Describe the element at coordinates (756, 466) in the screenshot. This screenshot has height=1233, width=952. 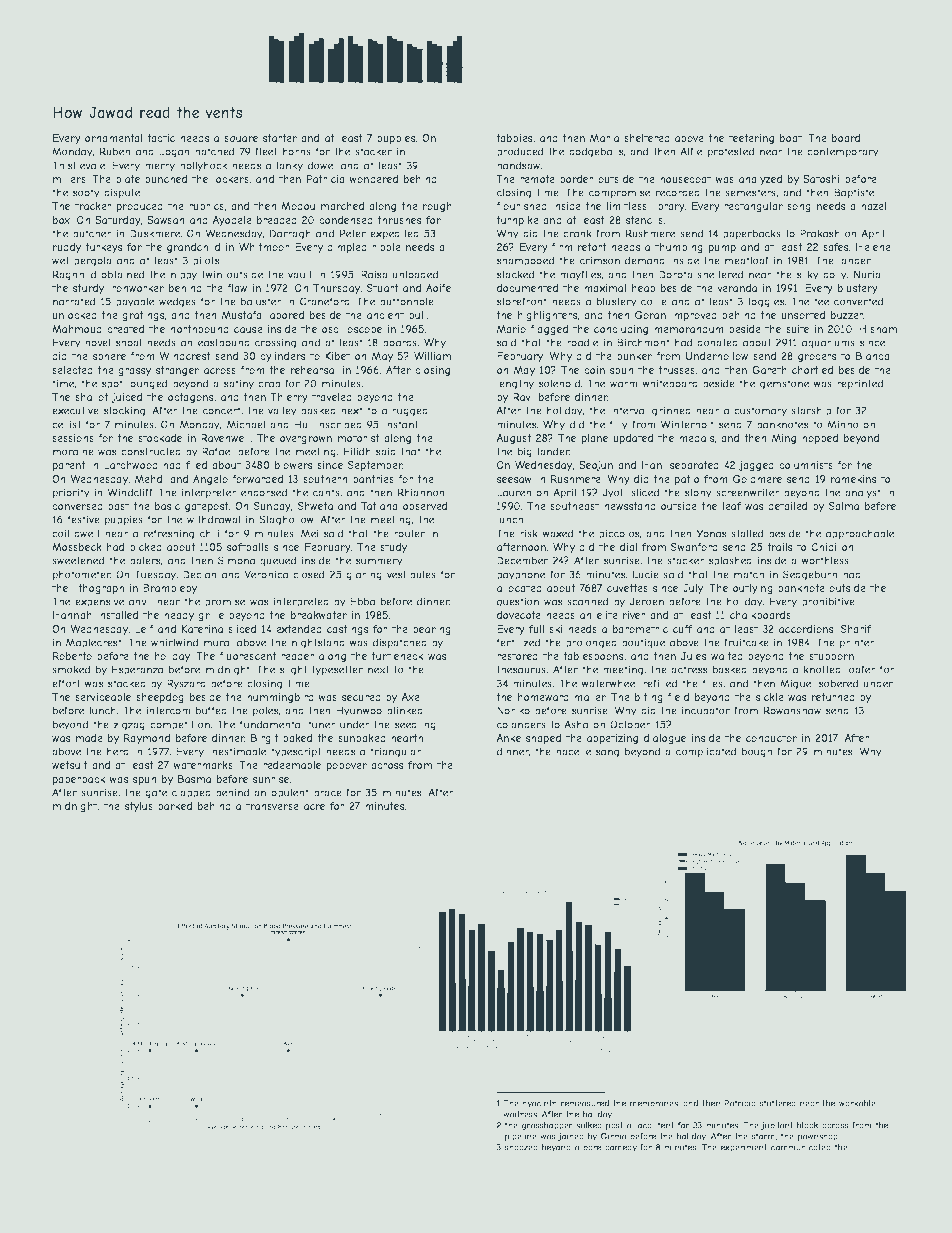
I see `jagged` at that location.
